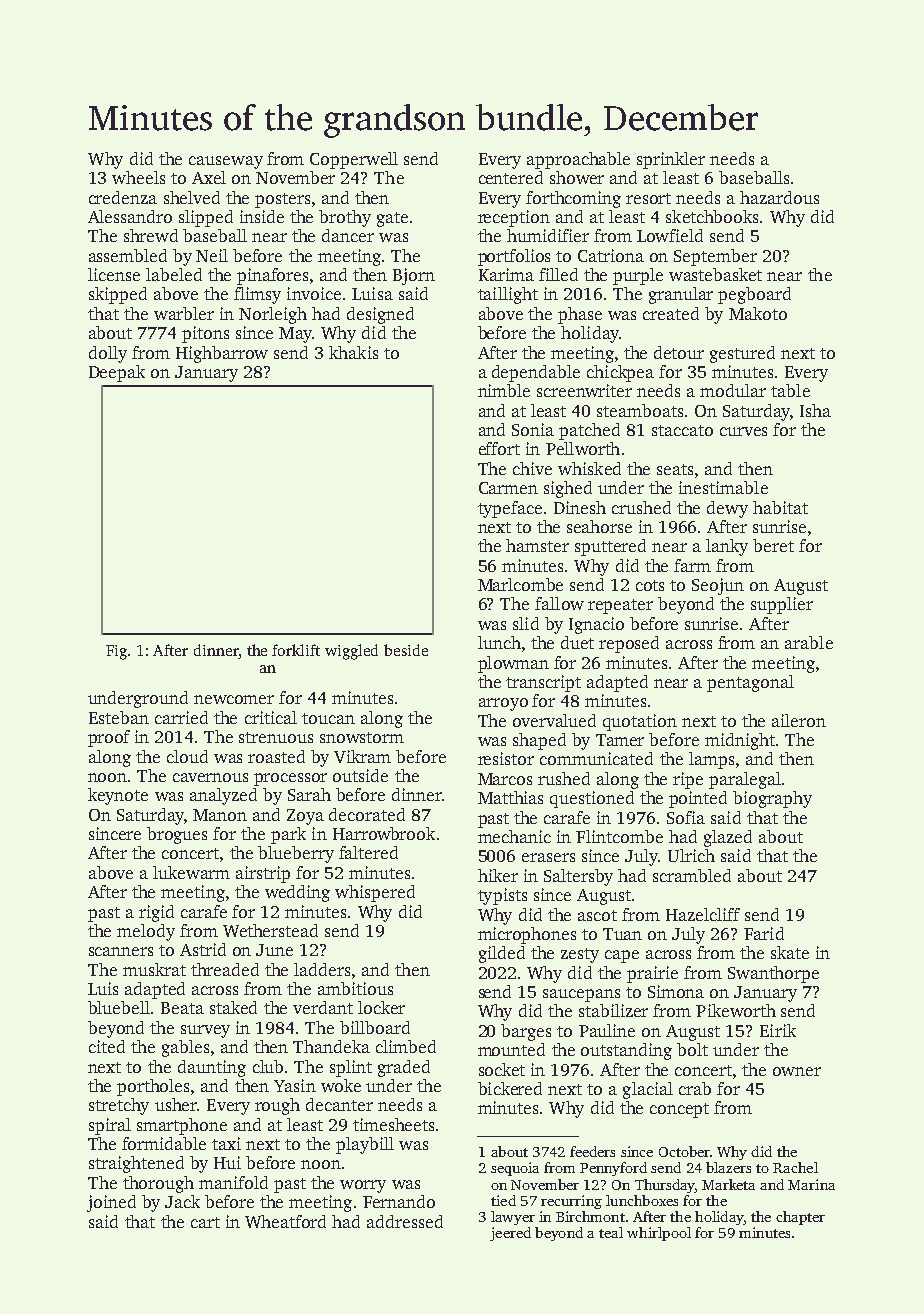 This page has height=1314, width=924. Describe the element at coordinates (510, 1088) in the page. I see `bickered` at that location.
